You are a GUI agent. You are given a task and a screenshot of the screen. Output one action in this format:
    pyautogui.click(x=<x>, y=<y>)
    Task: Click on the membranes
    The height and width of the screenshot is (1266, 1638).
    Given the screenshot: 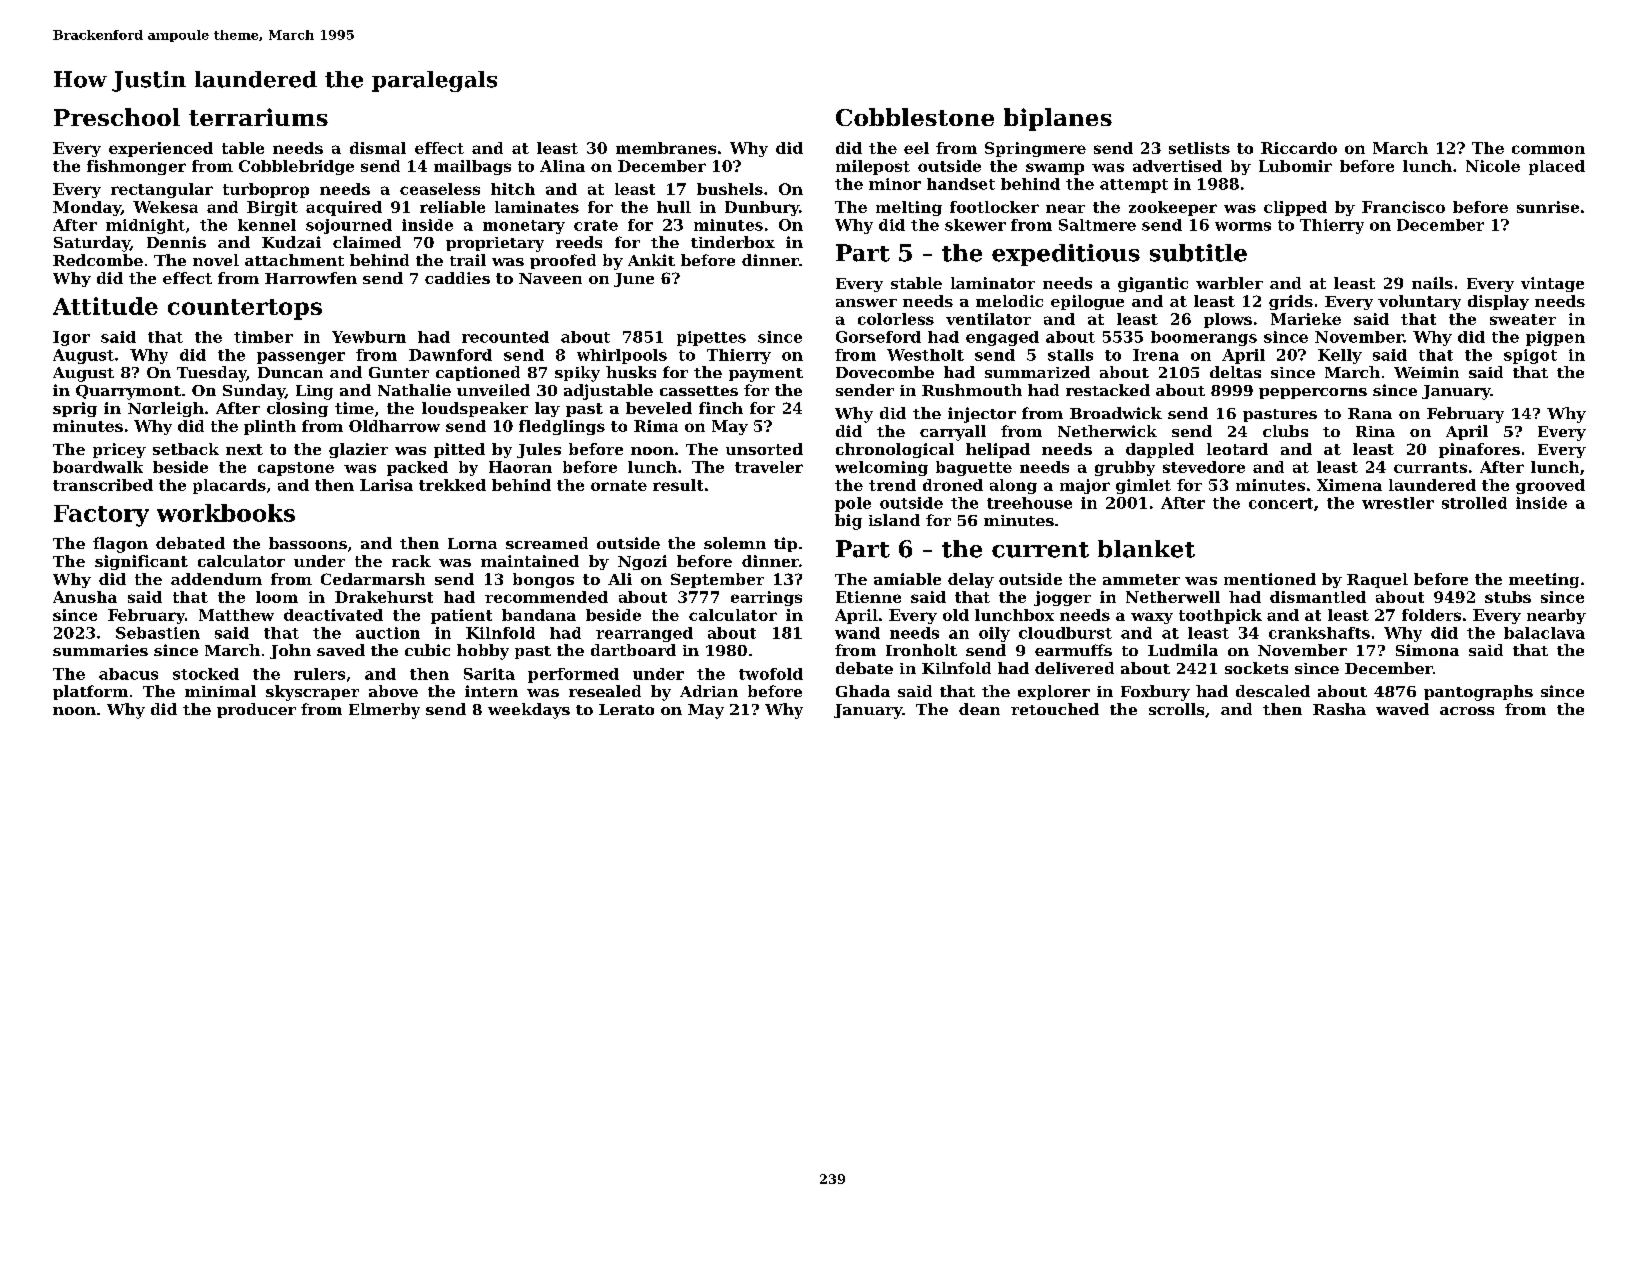 What is the action you would take?
    pyautogui.click(x=666, y=148)
